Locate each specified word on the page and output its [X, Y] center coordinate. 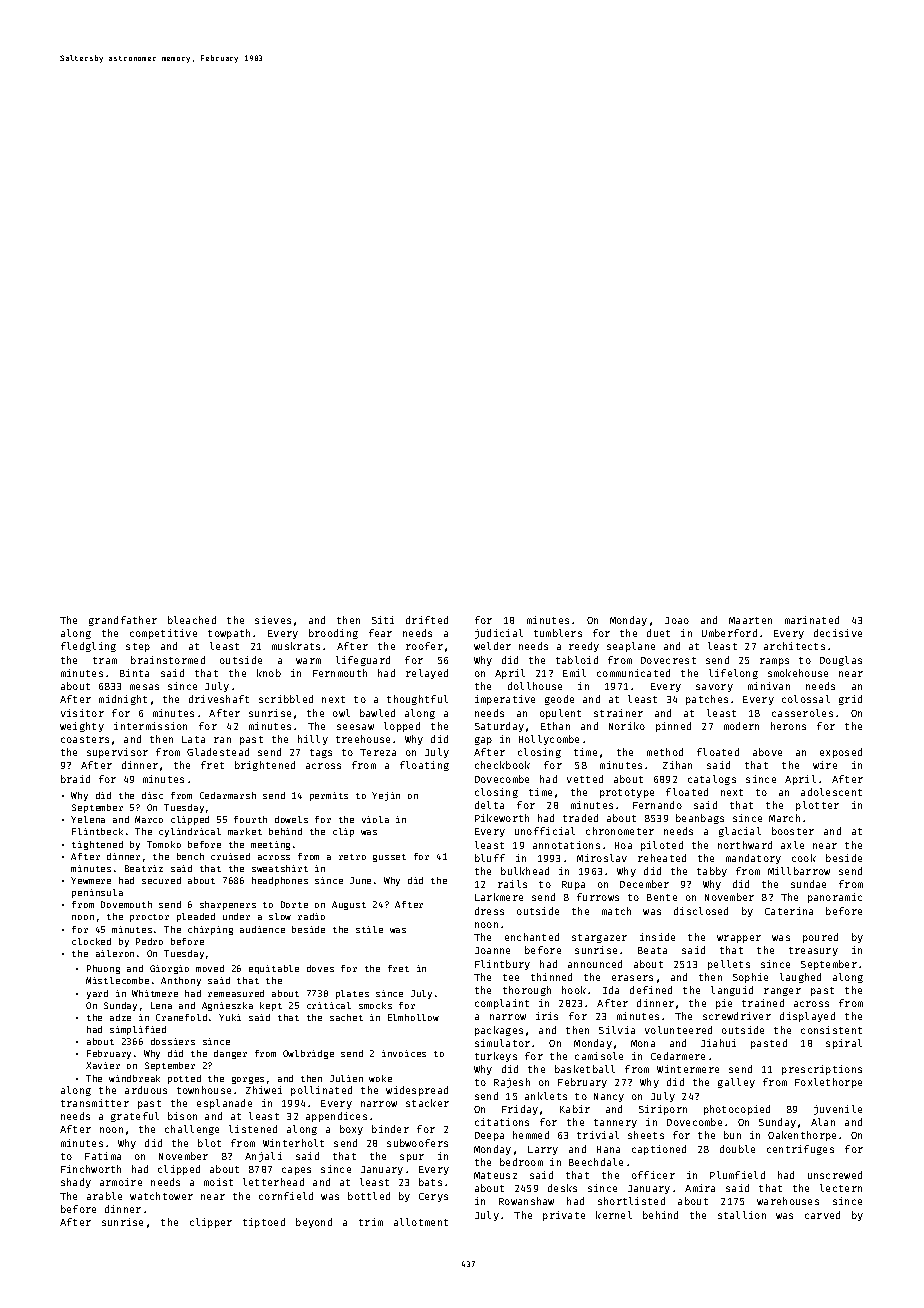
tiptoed [264, 1223]
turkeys [496, 1057]
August [349, 905]
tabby [712, 872]
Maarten [750, 620]
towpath [229, 634]
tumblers [558, 633]
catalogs [712, 780]
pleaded [196, 917]
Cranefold [181, 1017]
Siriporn [663, 1110]
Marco [149, 819]
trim [371, 1222]
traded [580, 818]
